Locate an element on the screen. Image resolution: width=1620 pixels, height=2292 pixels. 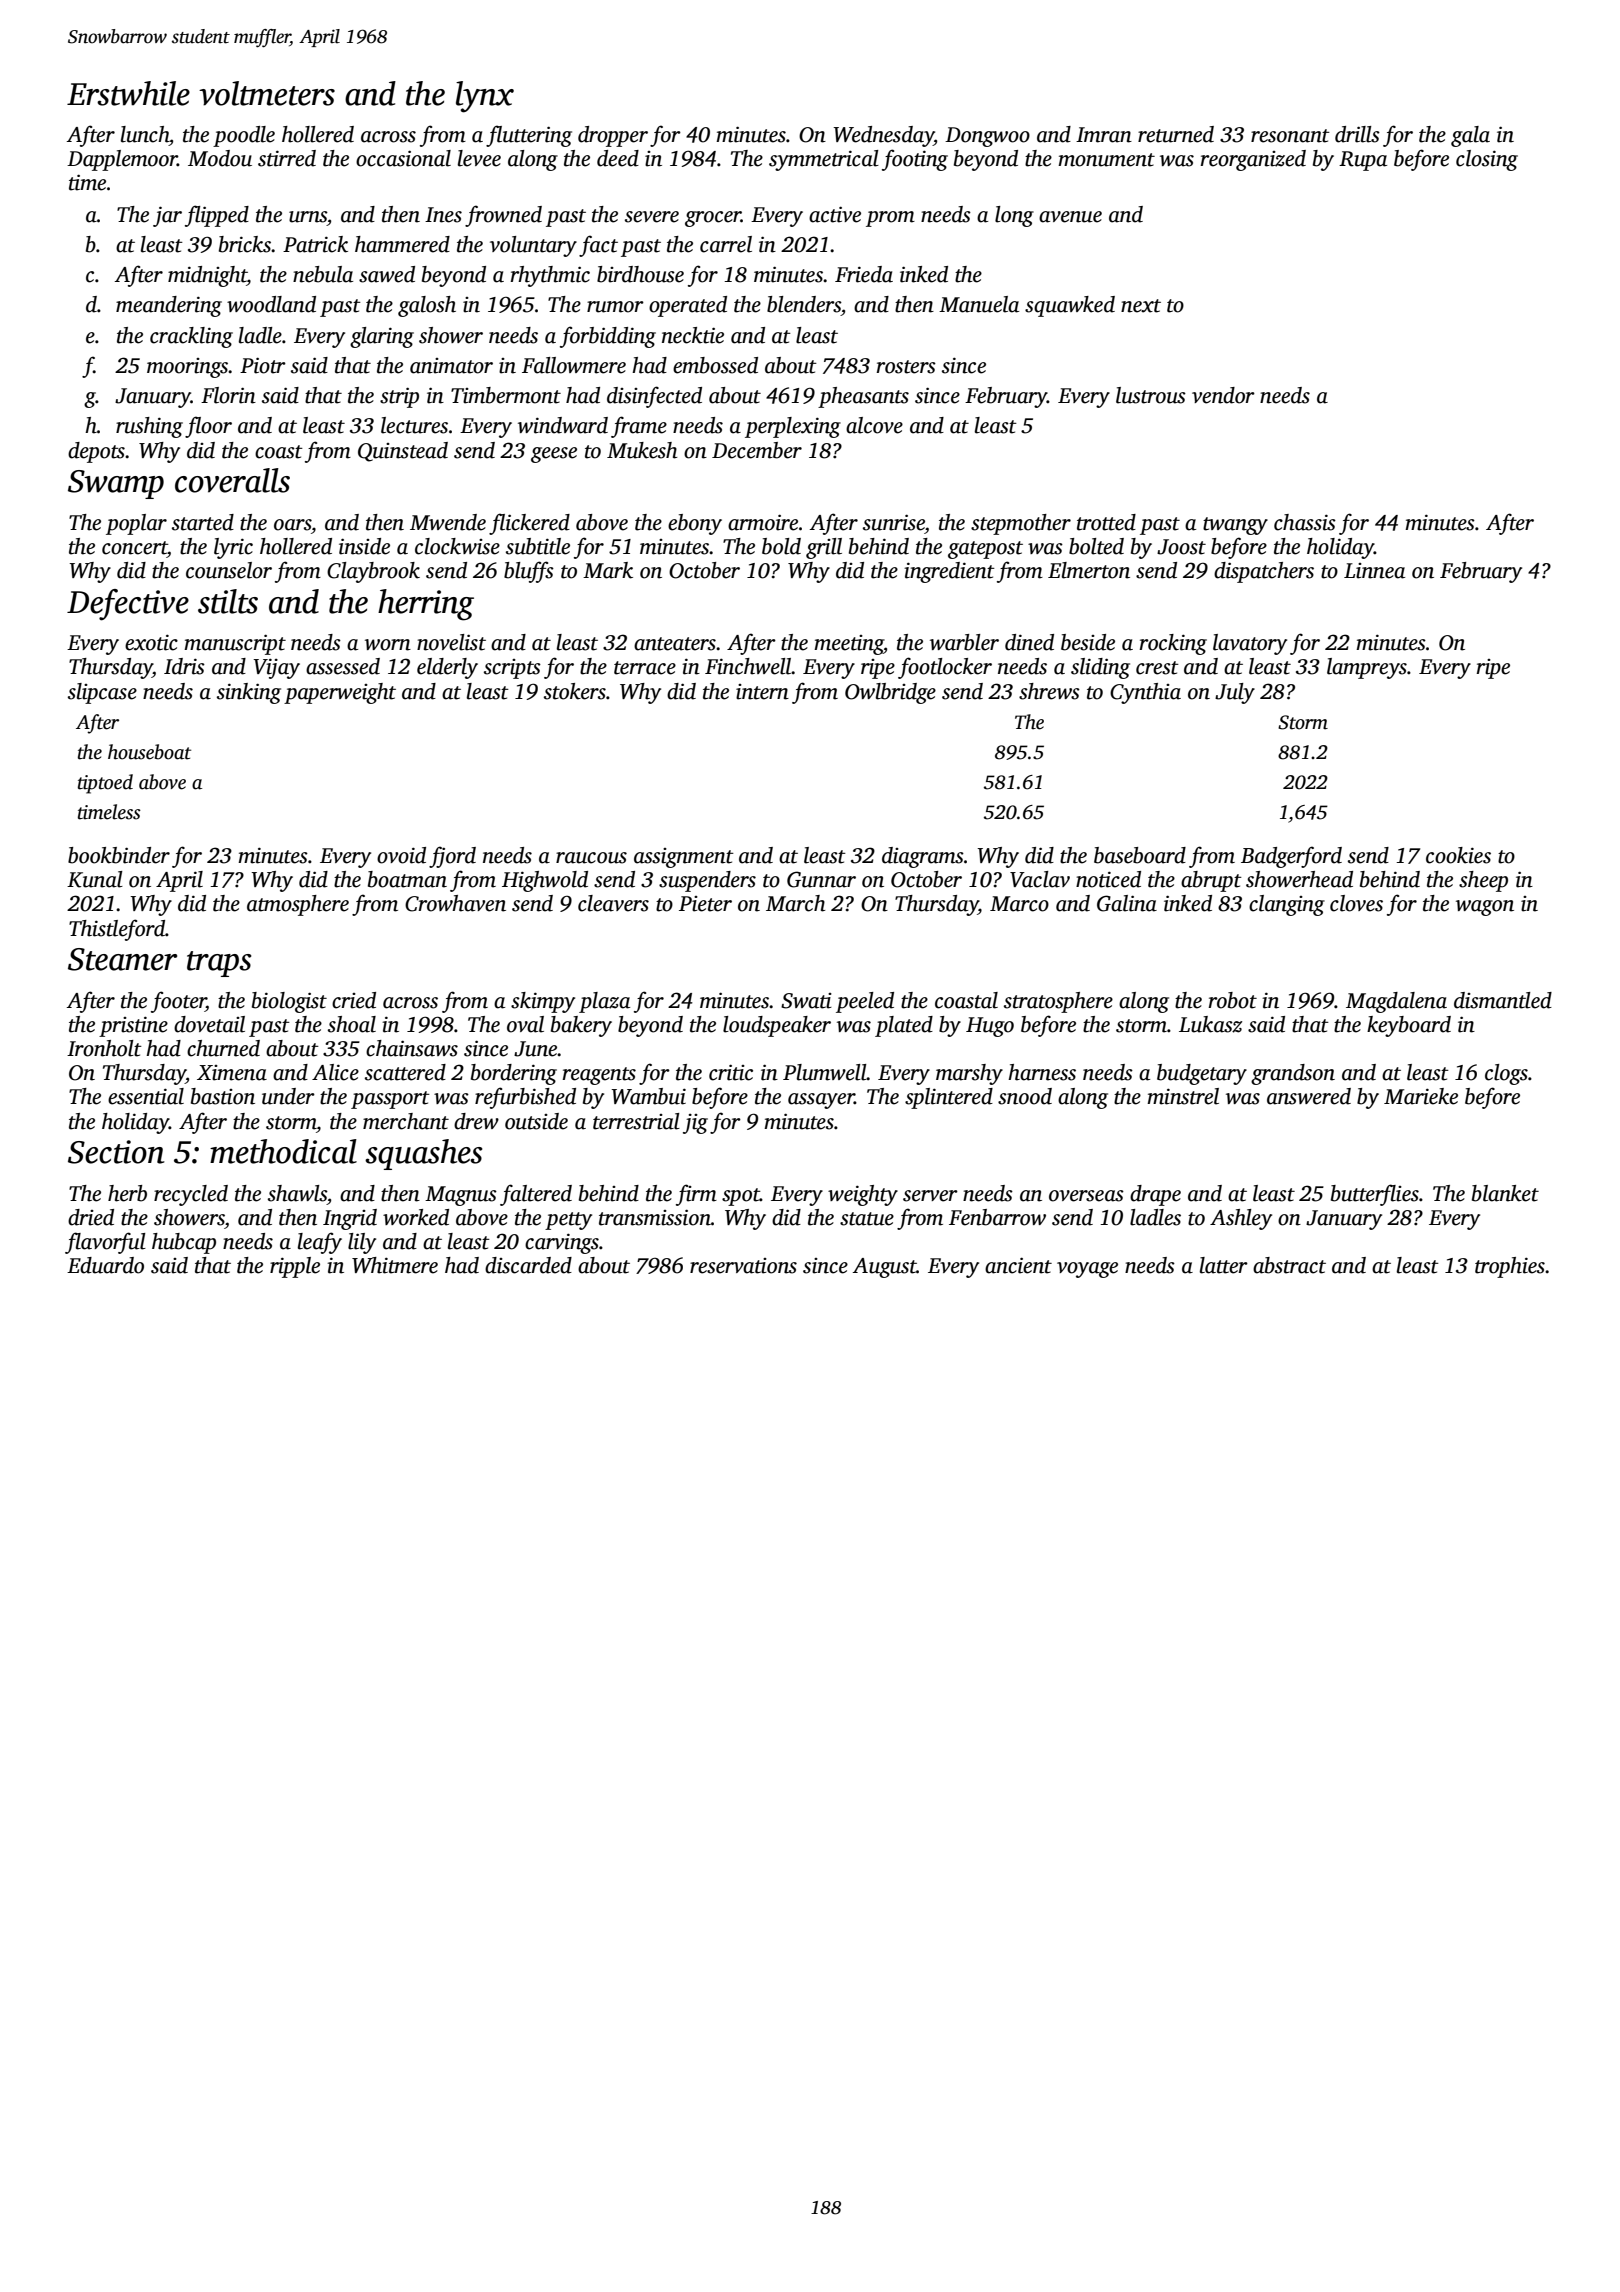
herb is located at coordinates (127, 1193).
